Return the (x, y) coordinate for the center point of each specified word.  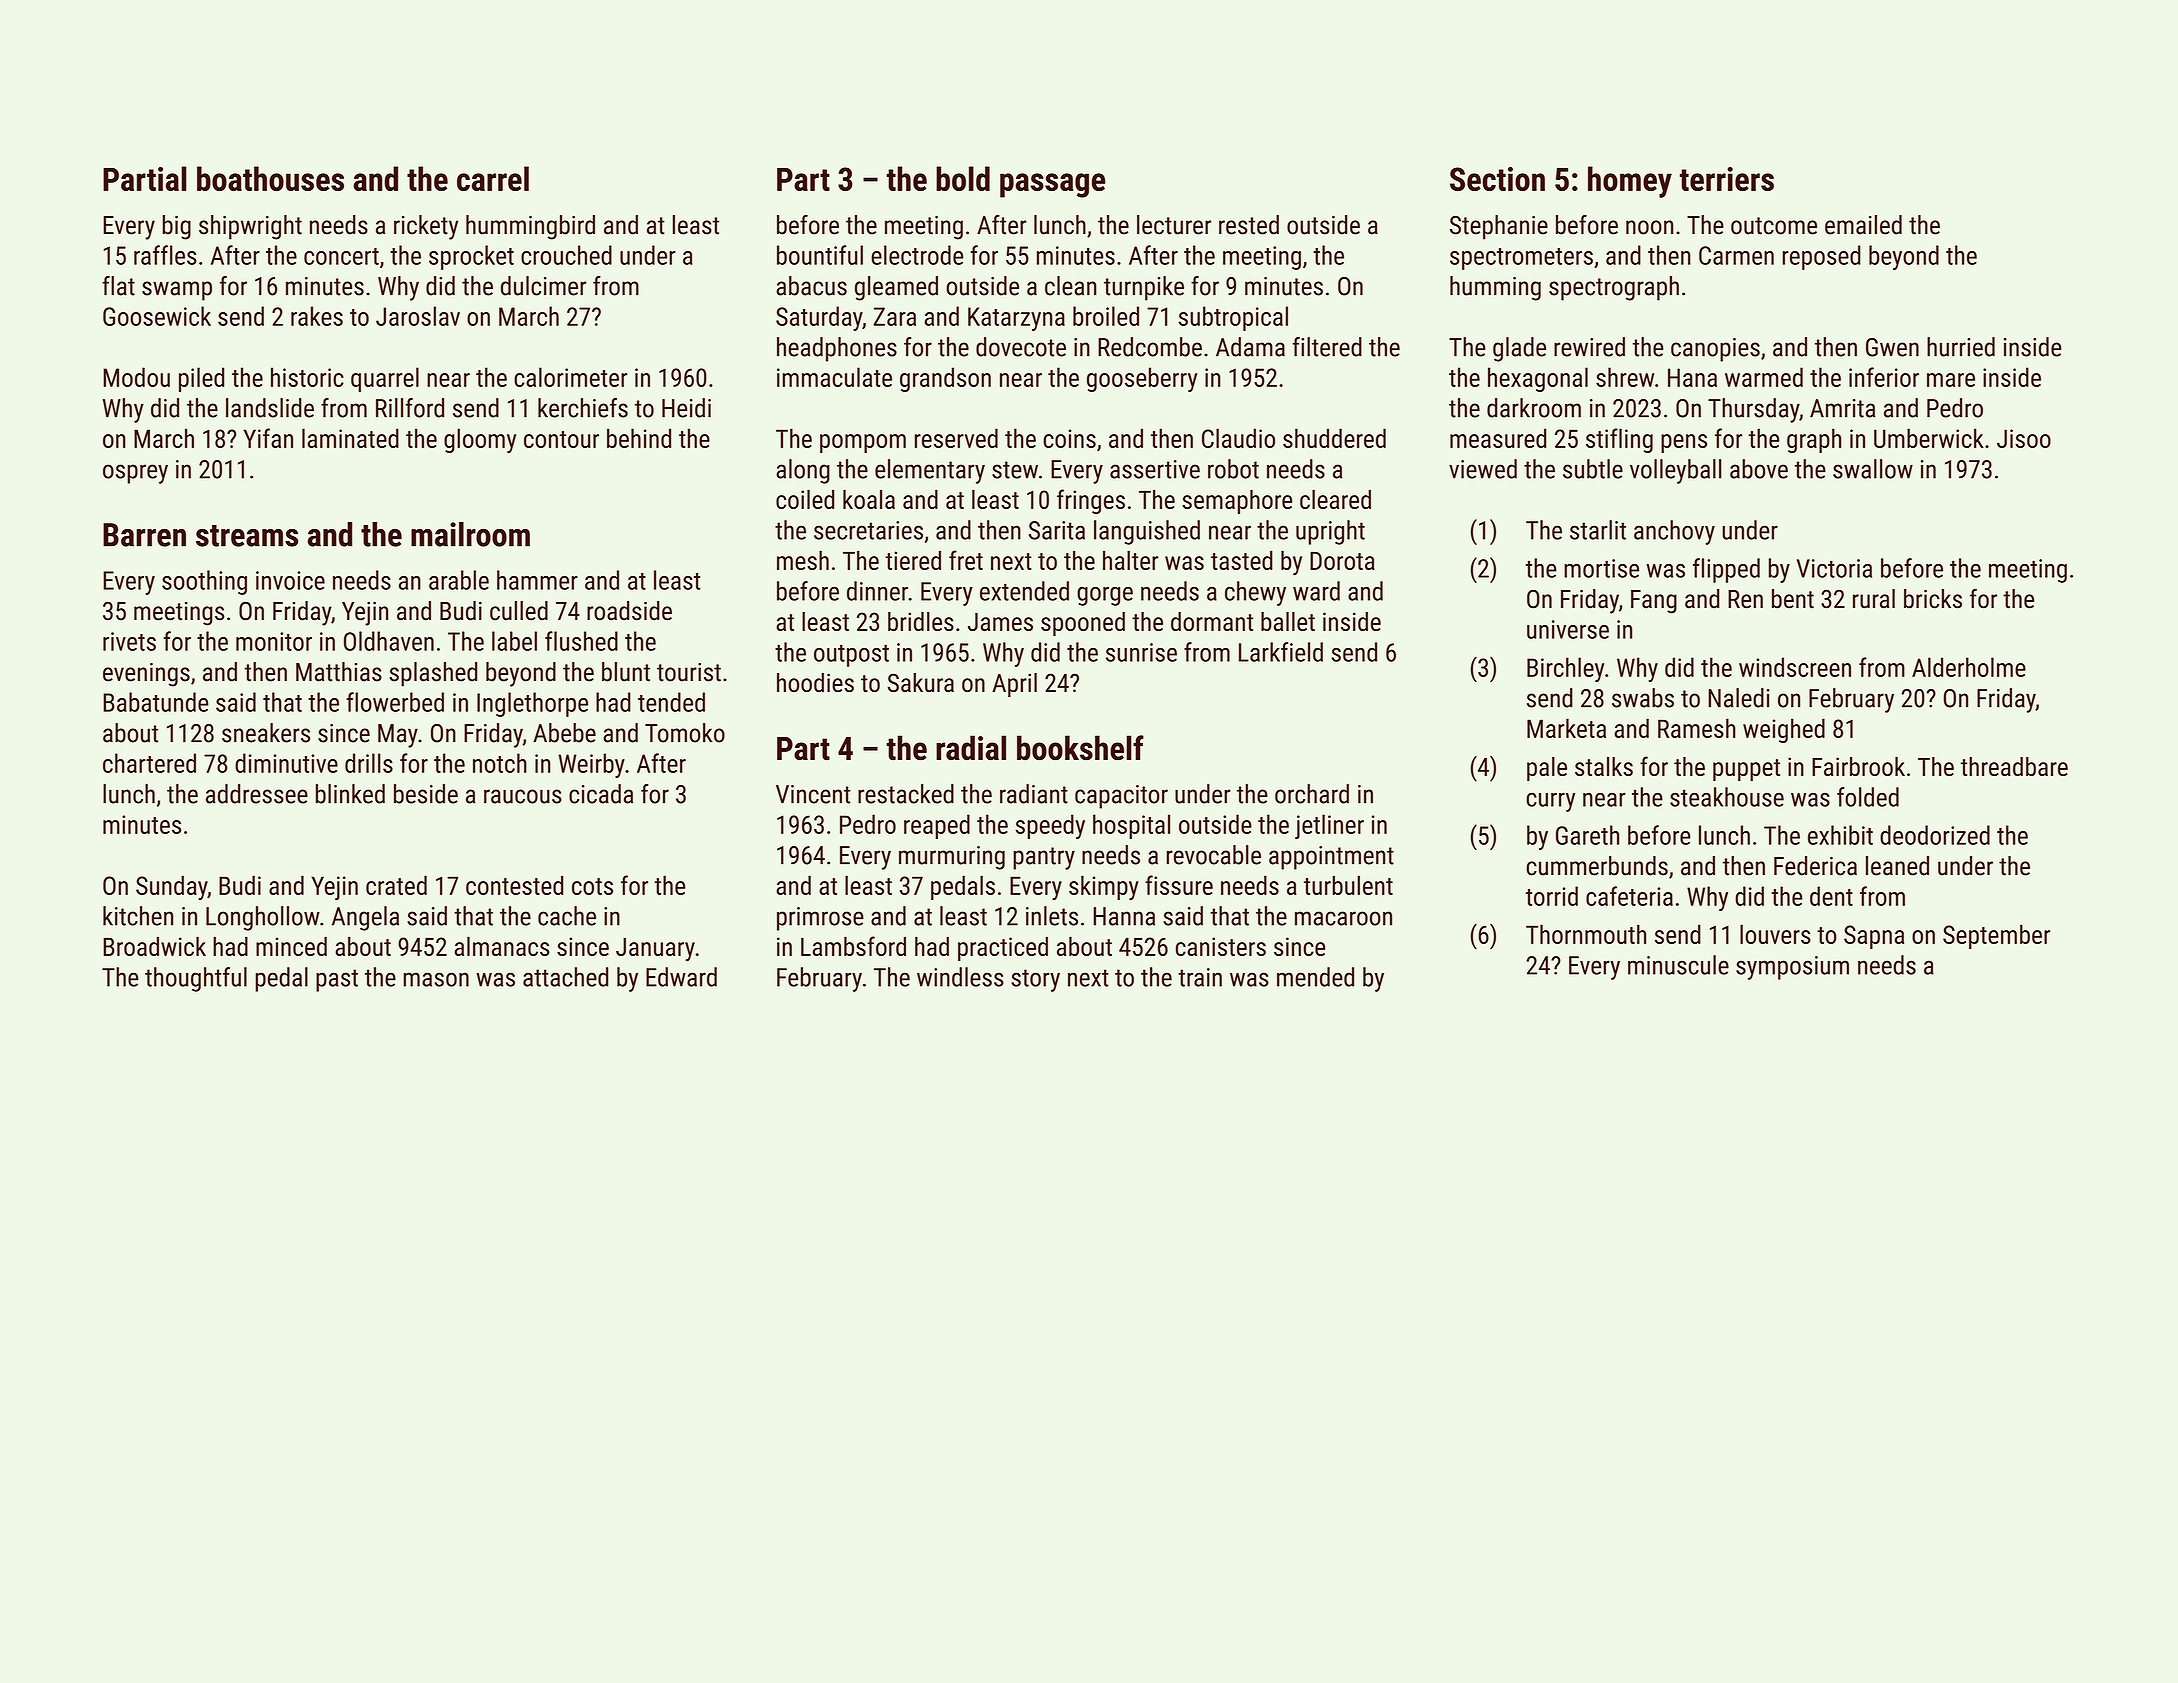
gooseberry (1142, 379)
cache (567, 916)
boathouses (270, 178)
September (1996, 936)
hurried (1961, 347)
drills (369, 763)
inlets (1052, 916)
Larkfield (1281, 652)
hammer (537, 580)
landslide (270, 408)
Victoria (1834, 568)
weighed (1784, 730)
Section (1497, 179)
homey (1630, 182)
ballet (1288, 621)
